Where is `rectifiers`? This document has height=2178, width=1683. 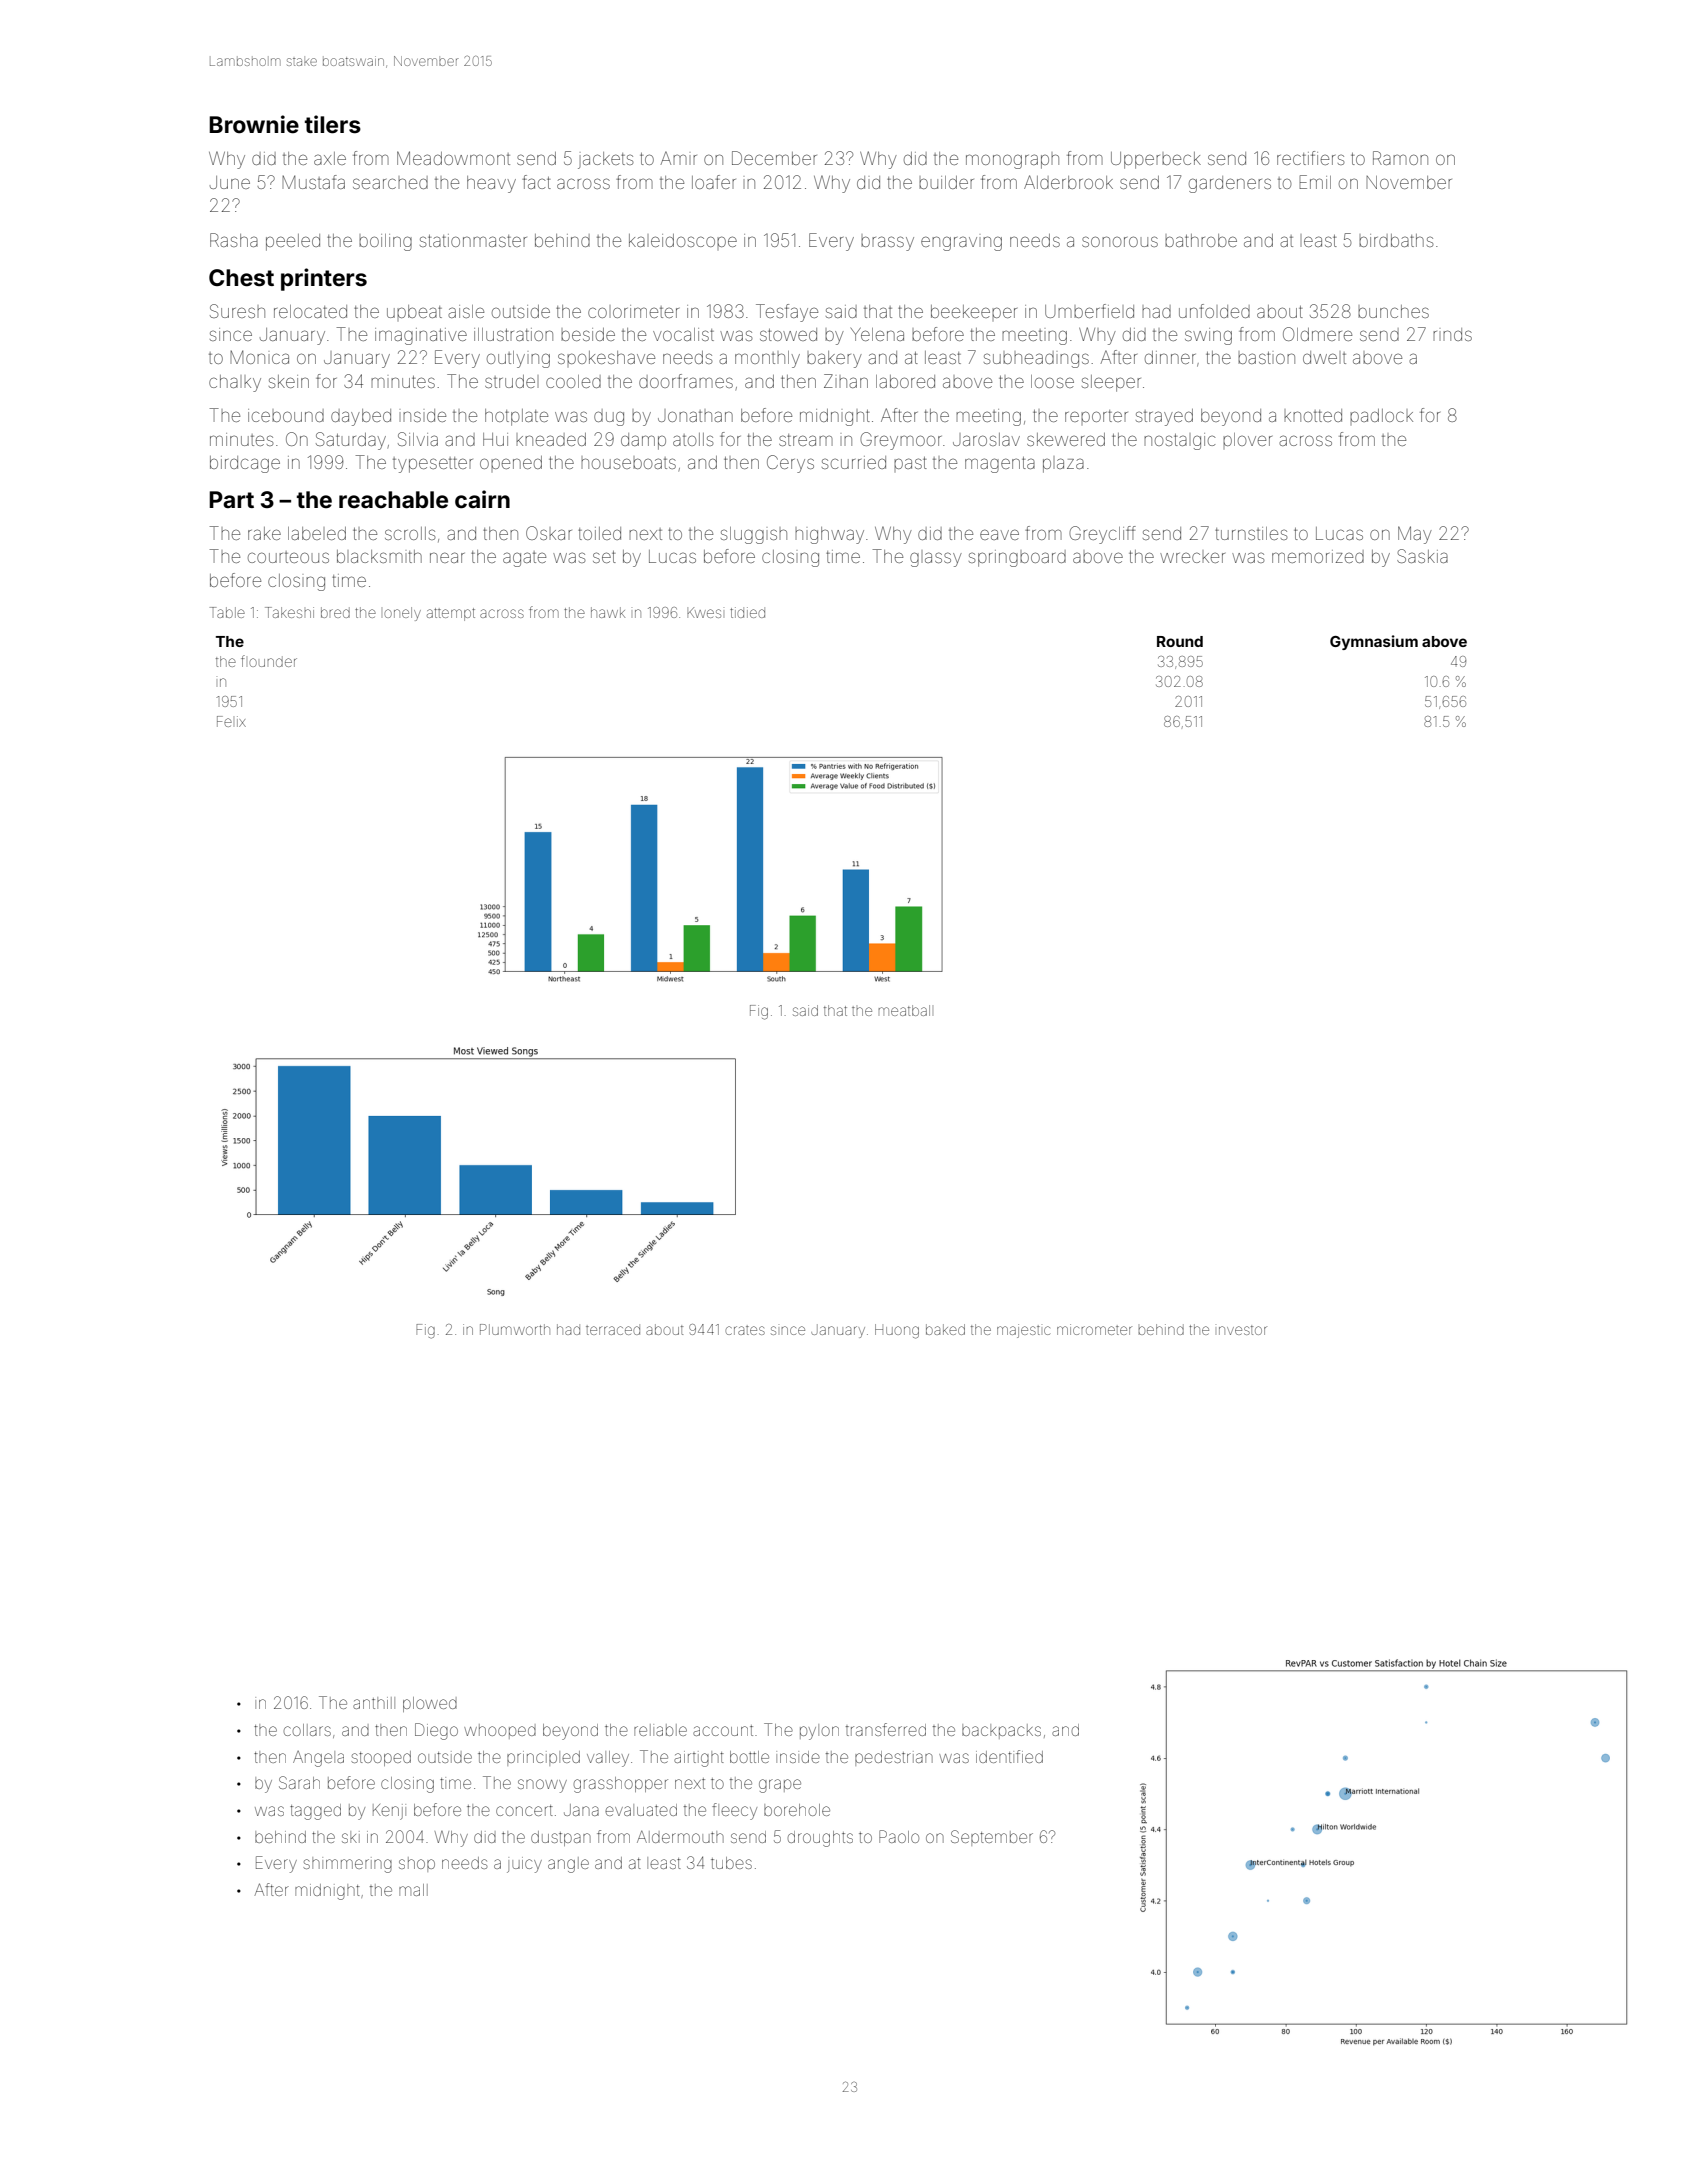 rectifiers is located at coordinates (1311, 158).
